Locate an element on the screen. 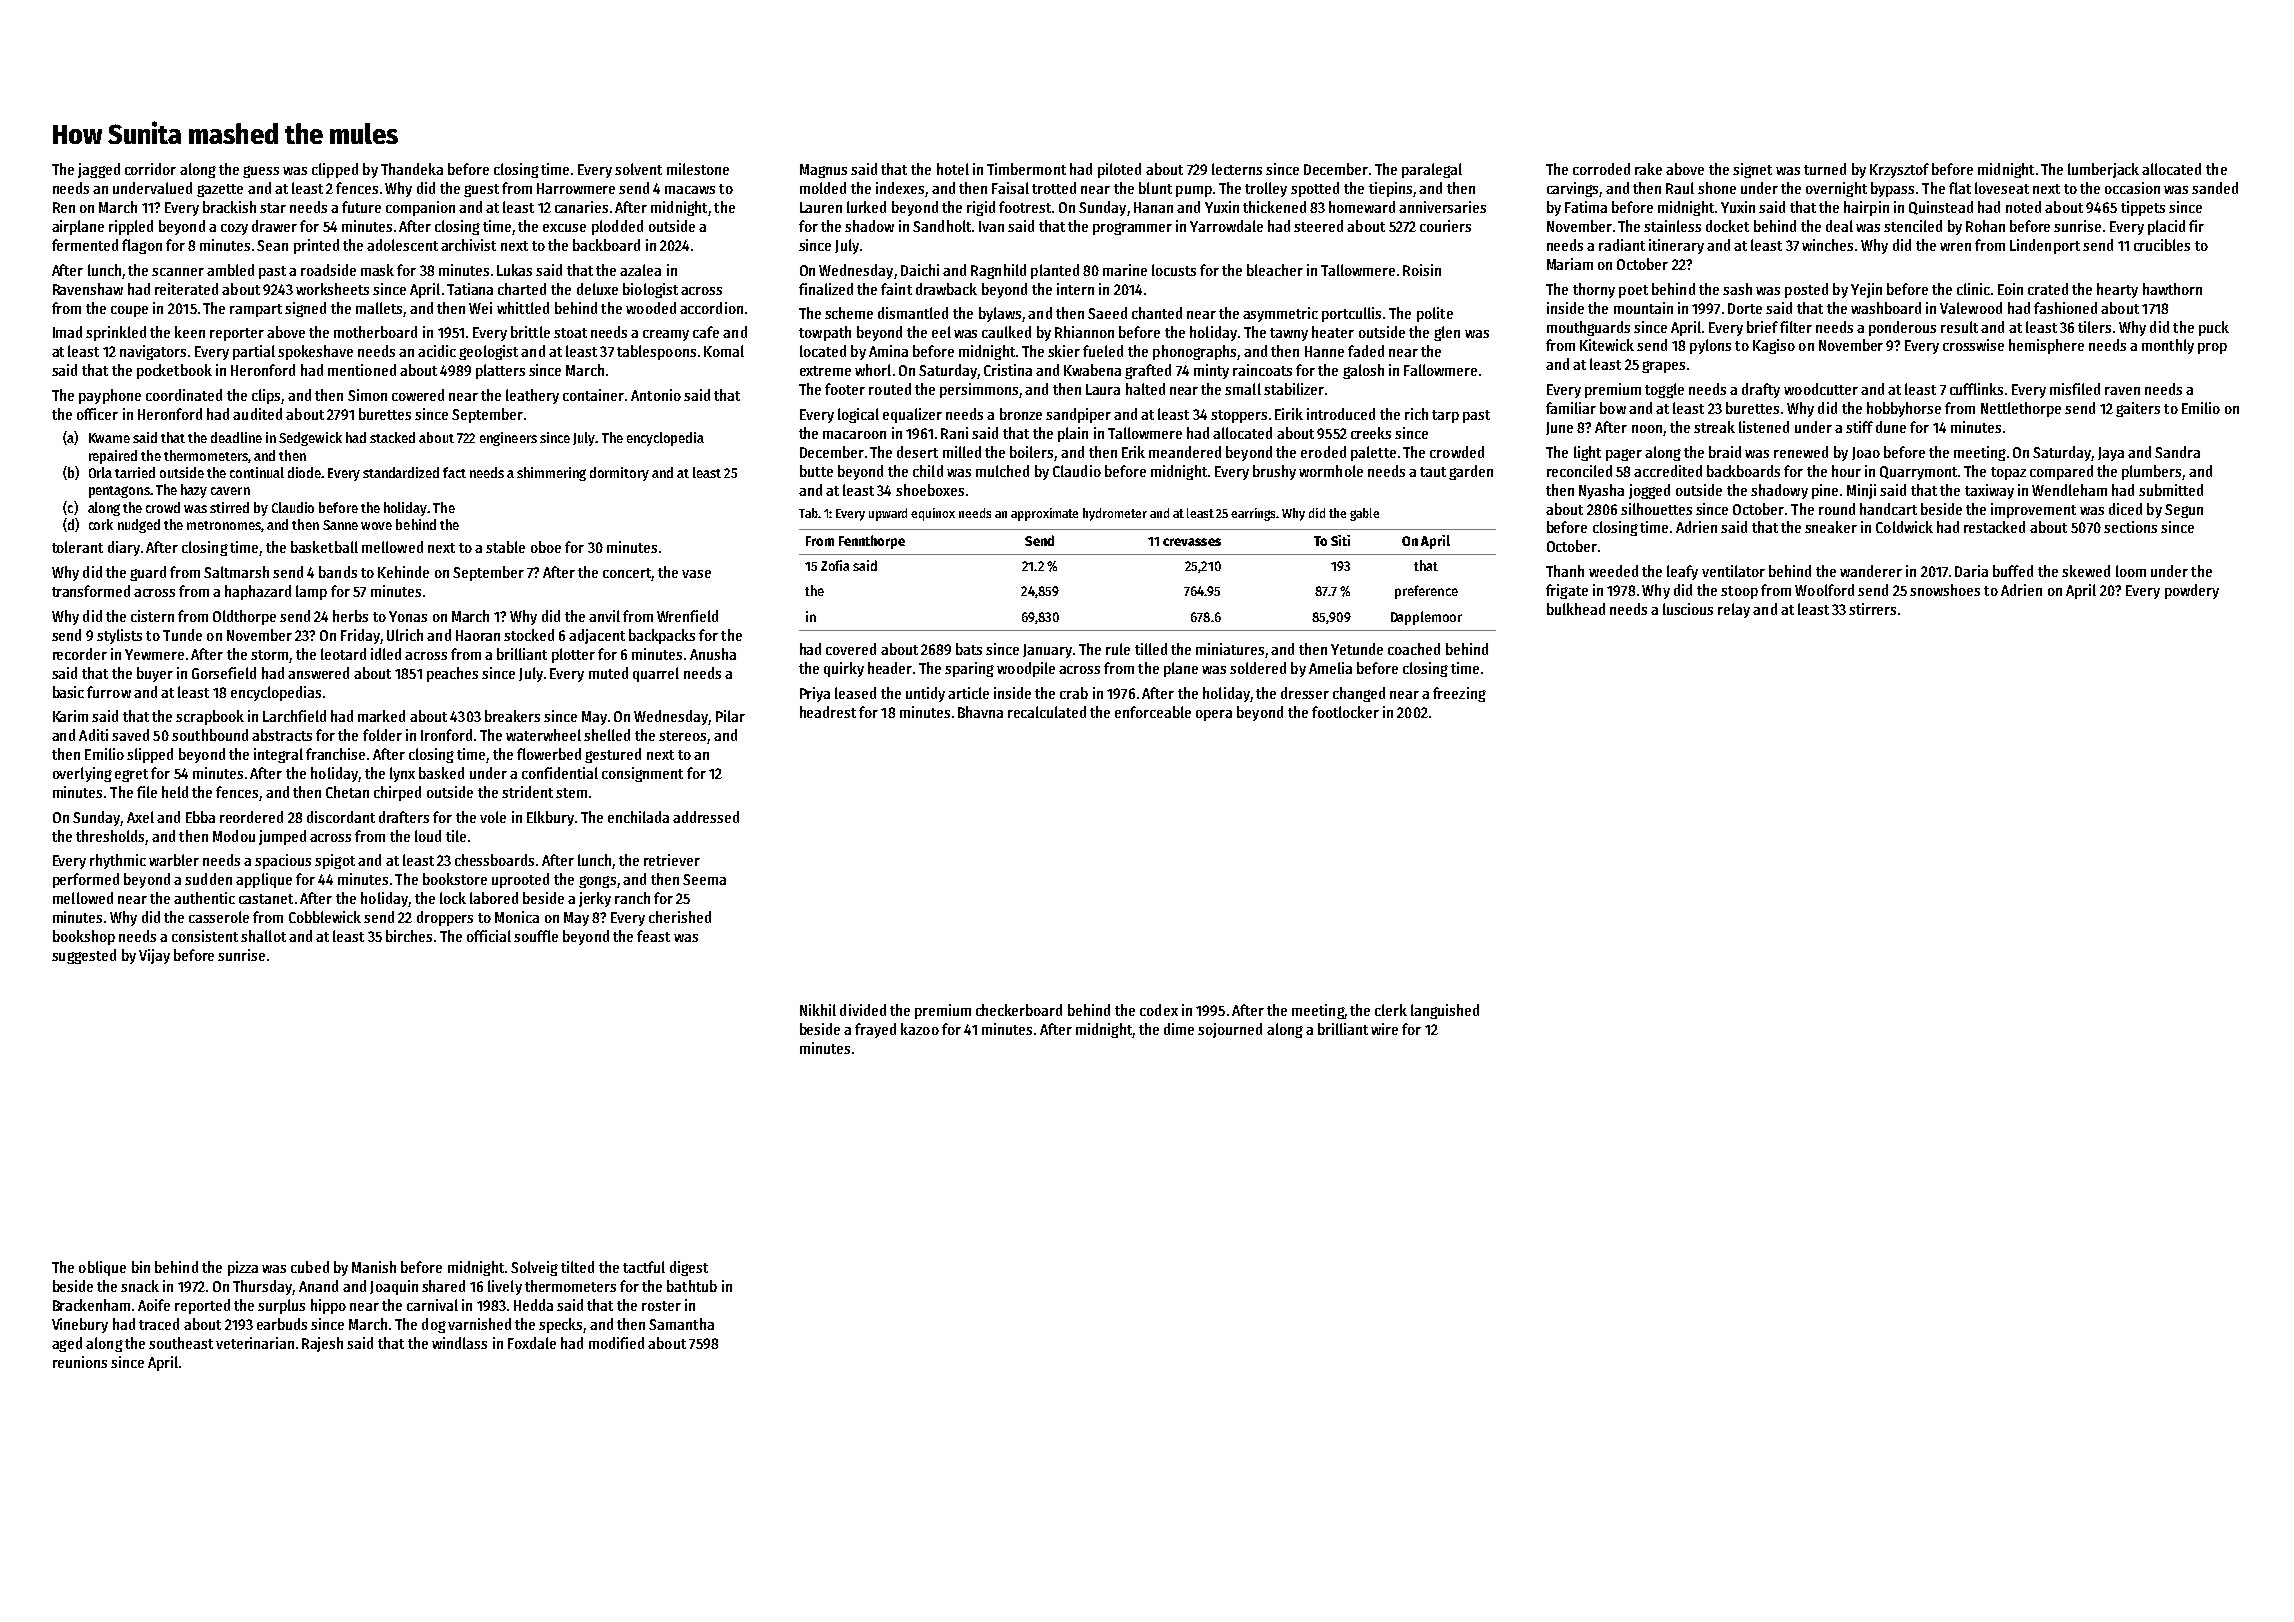 This screenshot has height=1622, width=2294. flat is located at coordinates (1960, 188).
